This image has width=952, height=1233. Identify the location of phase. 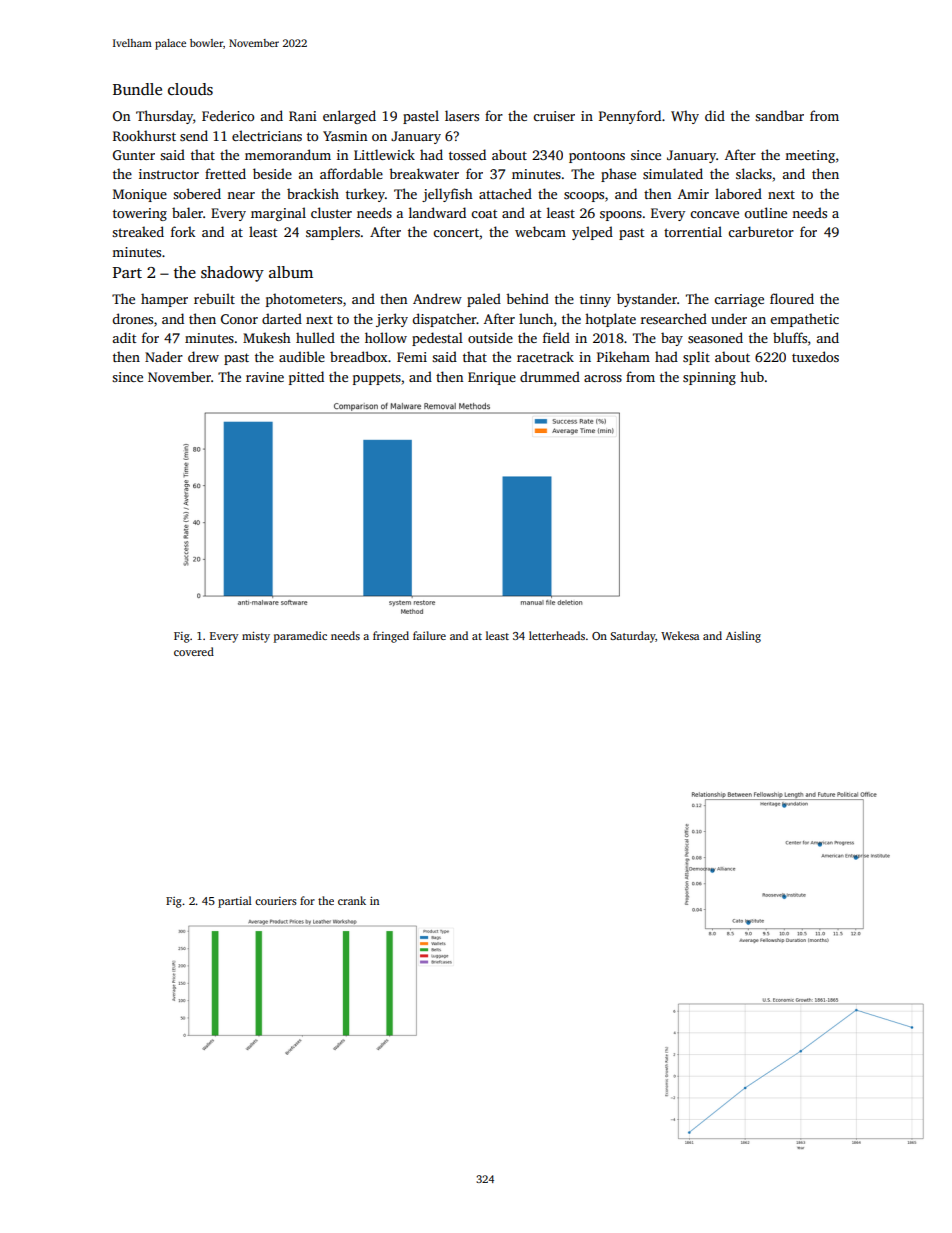
(618, 175).
